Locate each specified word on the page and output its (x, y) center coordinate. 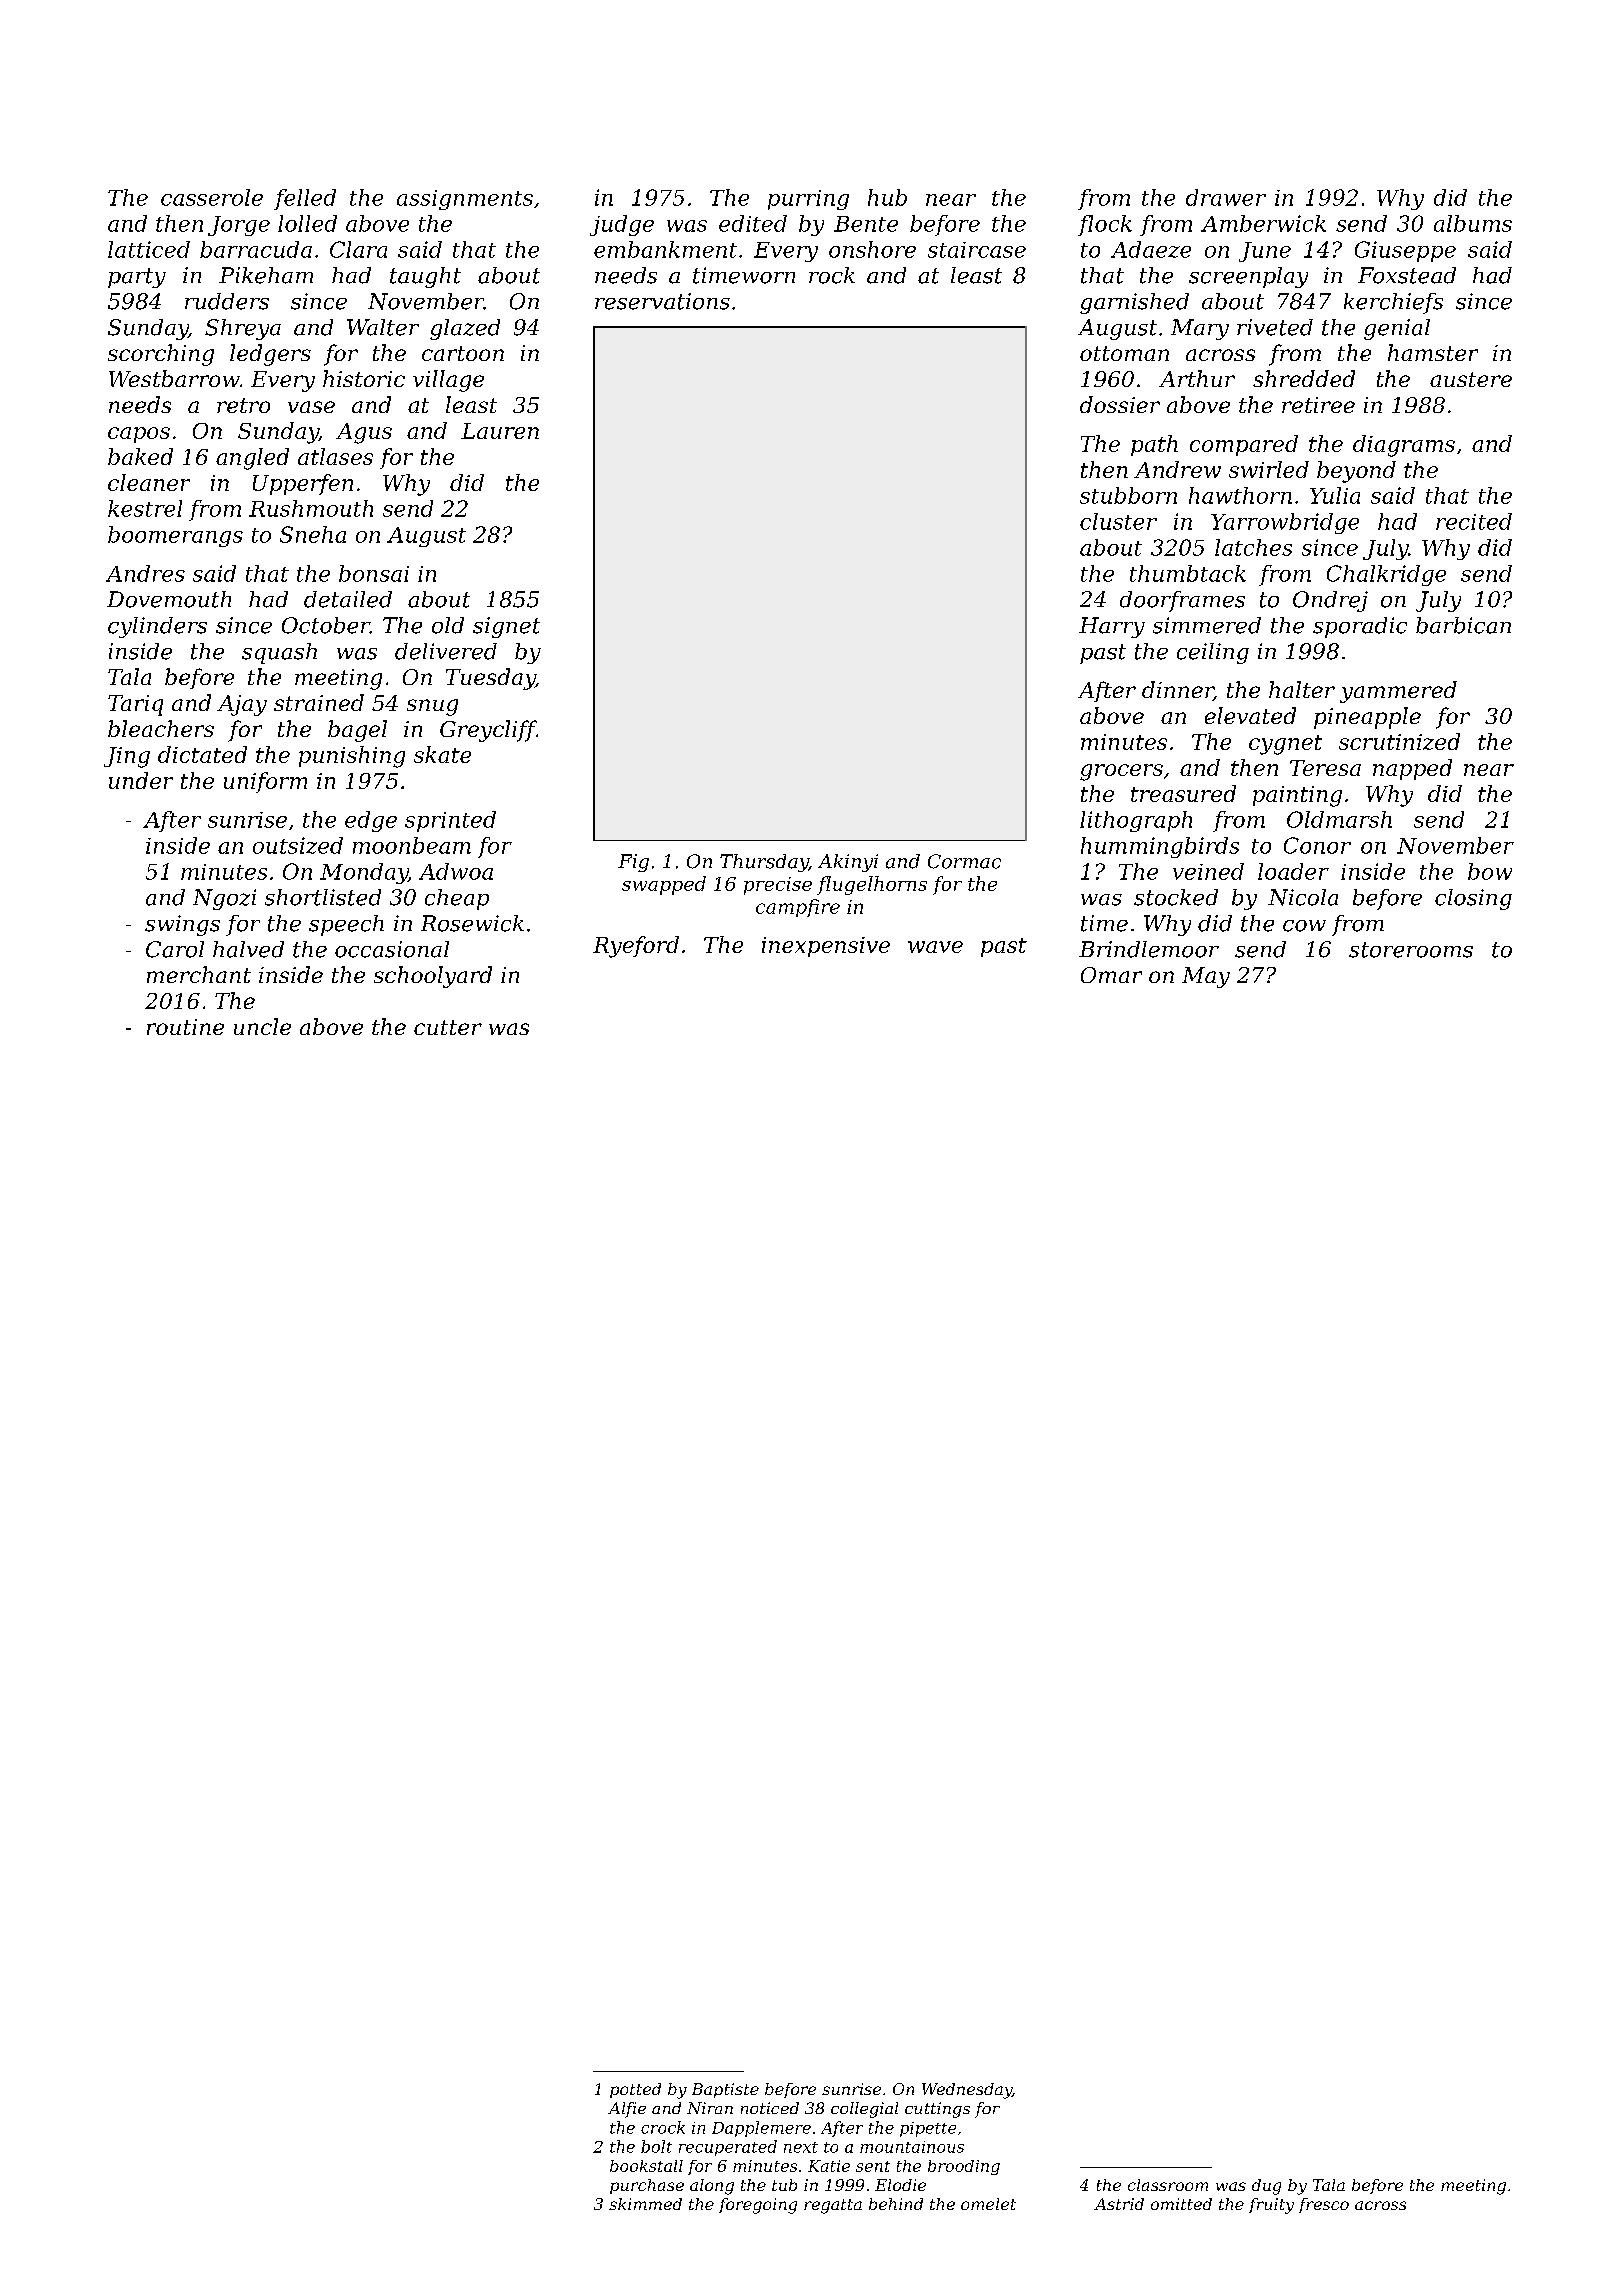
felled (305, 199)
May (1206, 977)
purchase (647, 2186)
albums (1473, 223)
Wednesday (967, 2091)
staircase (977, 250)
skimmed (645, 2204)
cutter (448, 1027)
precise (778, 886)
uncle (262, 1026)
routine (185, 1027)
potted (635, 2090)
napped (1412, 769)
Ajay (242, 705)
